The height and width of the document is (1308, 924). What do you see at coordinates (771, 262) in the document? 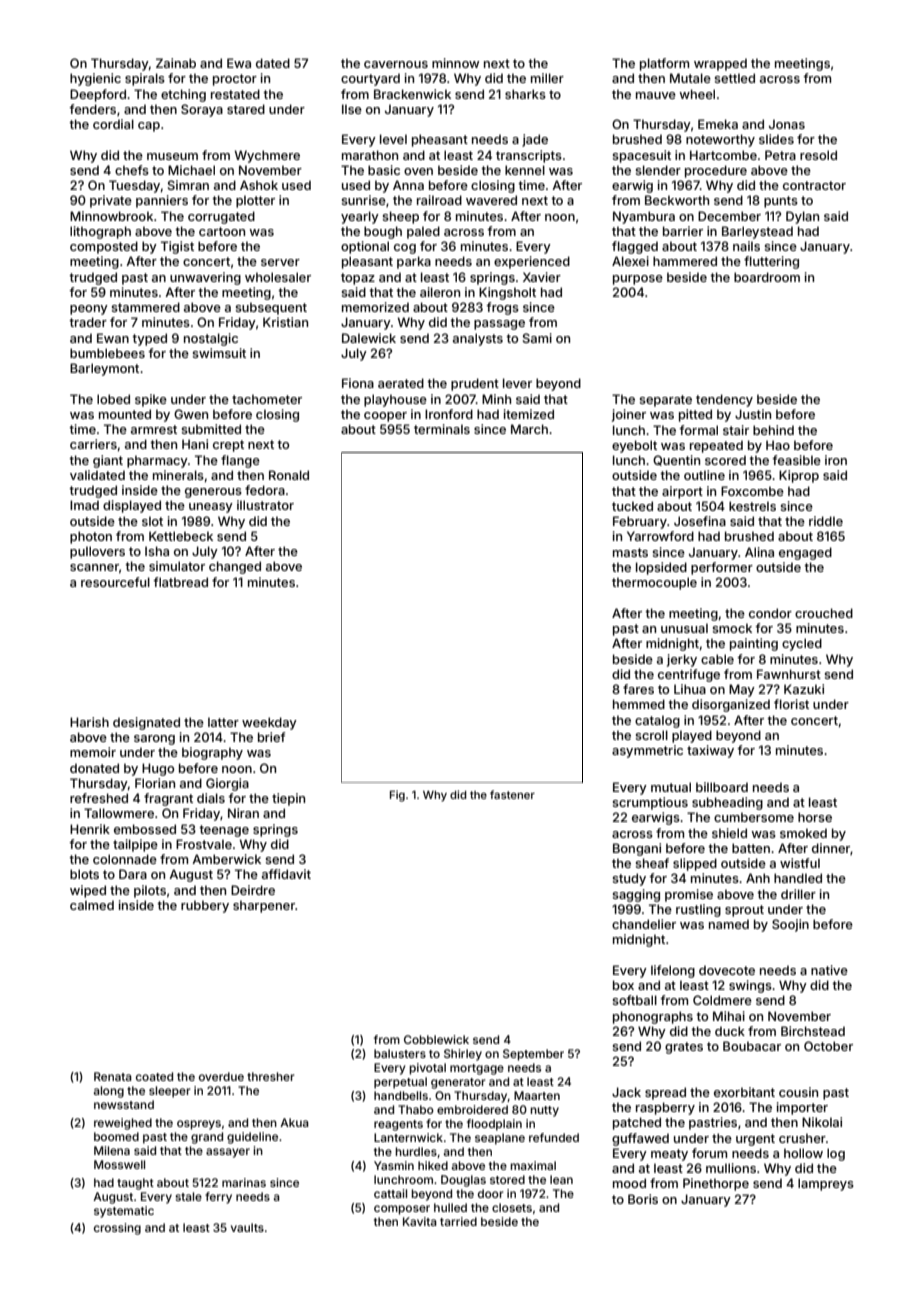
I see `fluttering` at bounding box center [771, 262].
